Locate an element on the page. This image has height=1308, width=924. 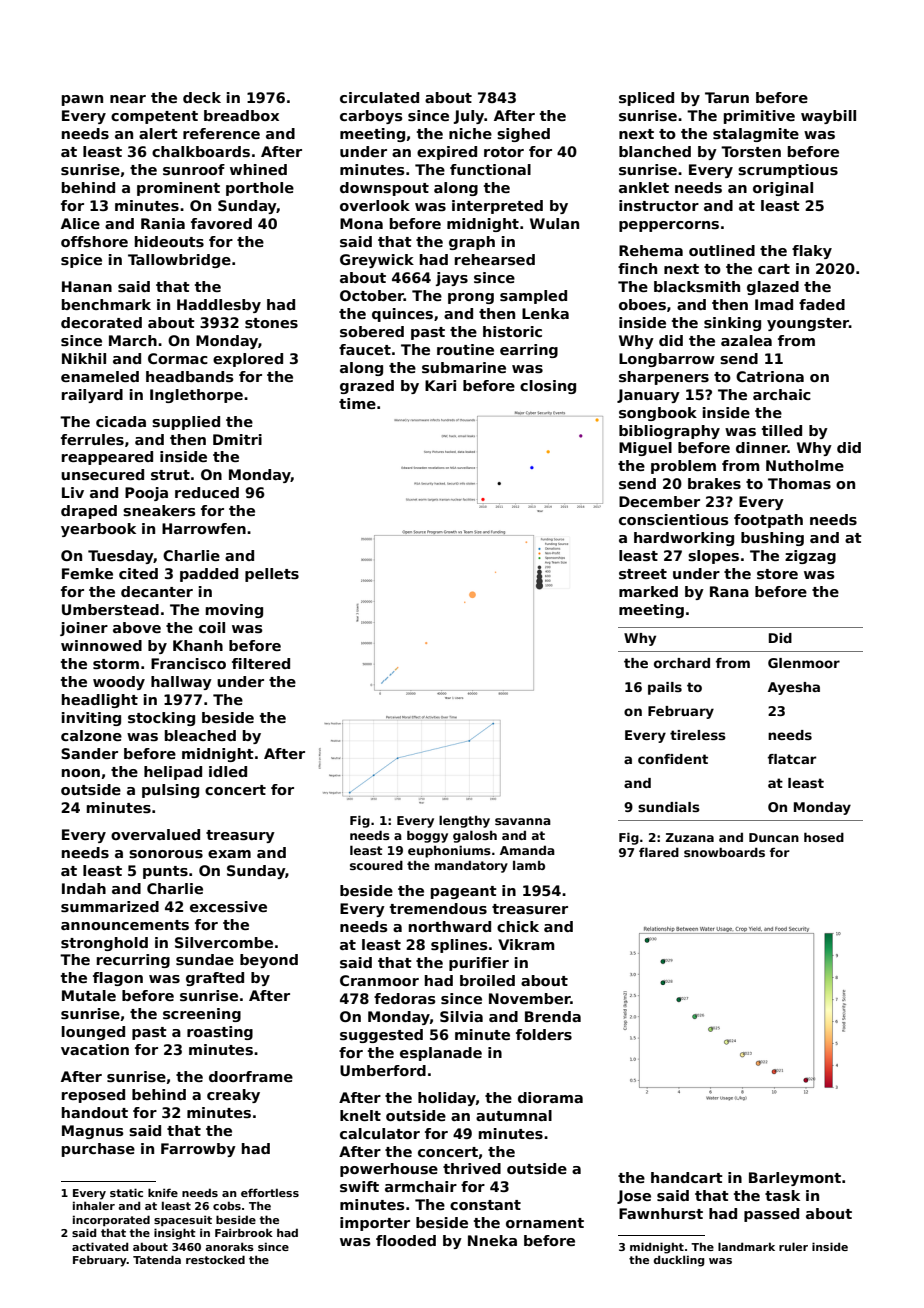
store is located at coordinates (777, 574).
